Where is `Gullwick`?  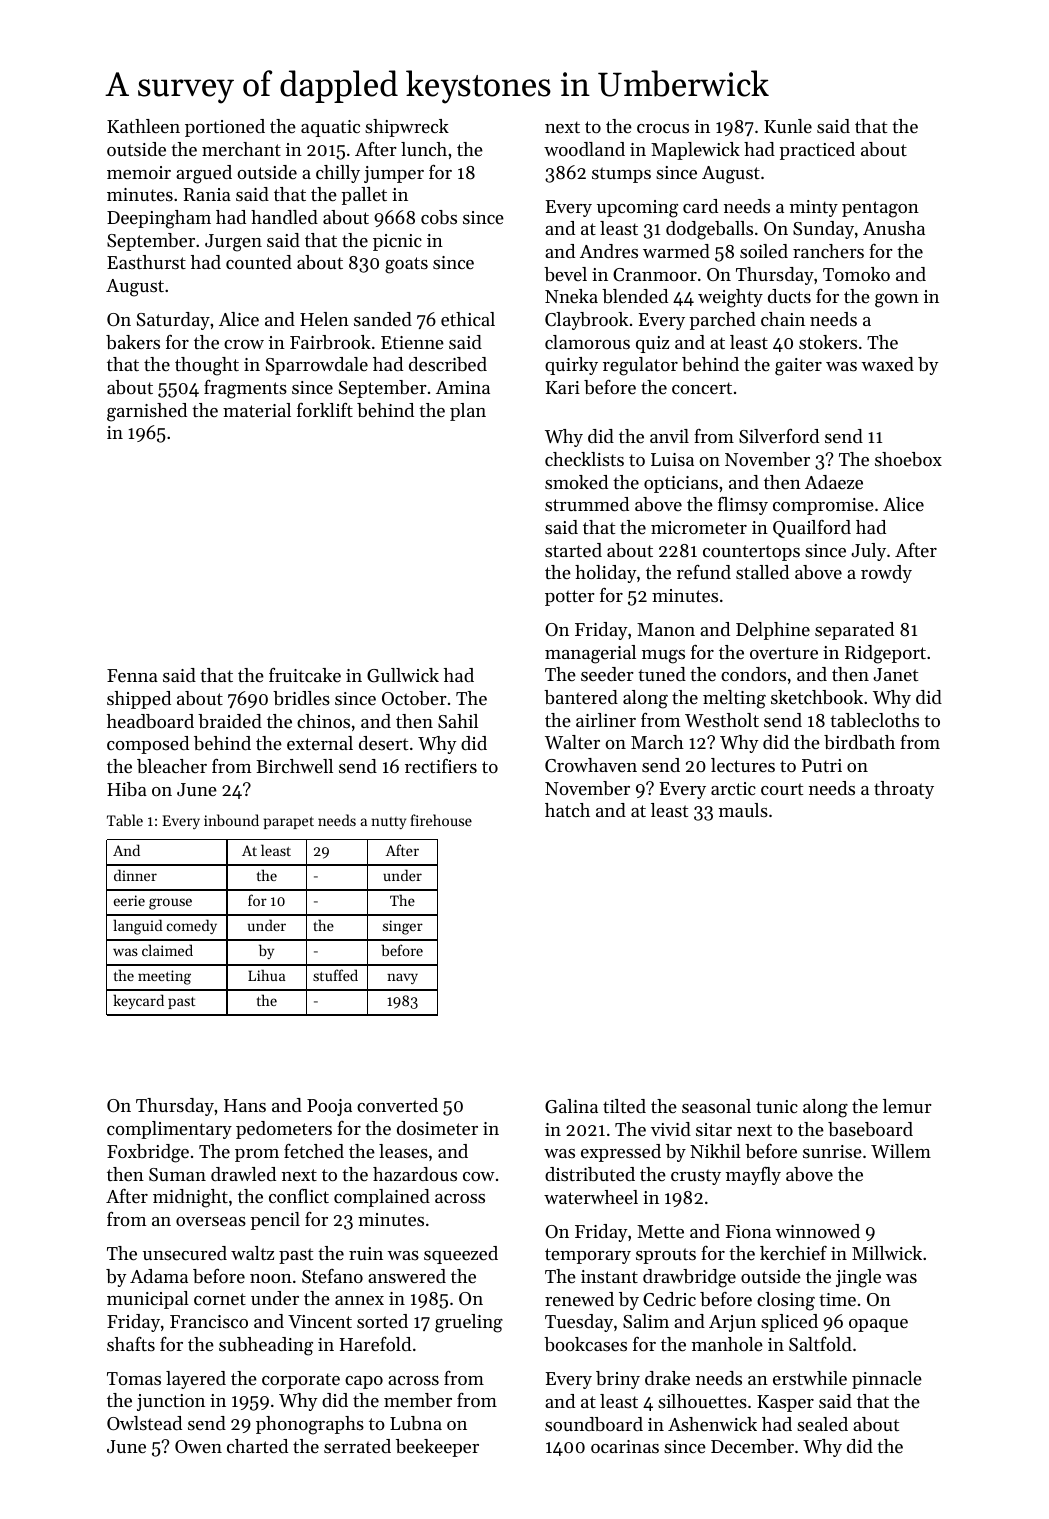
Gullwick is located at coordinates (403, 675).
